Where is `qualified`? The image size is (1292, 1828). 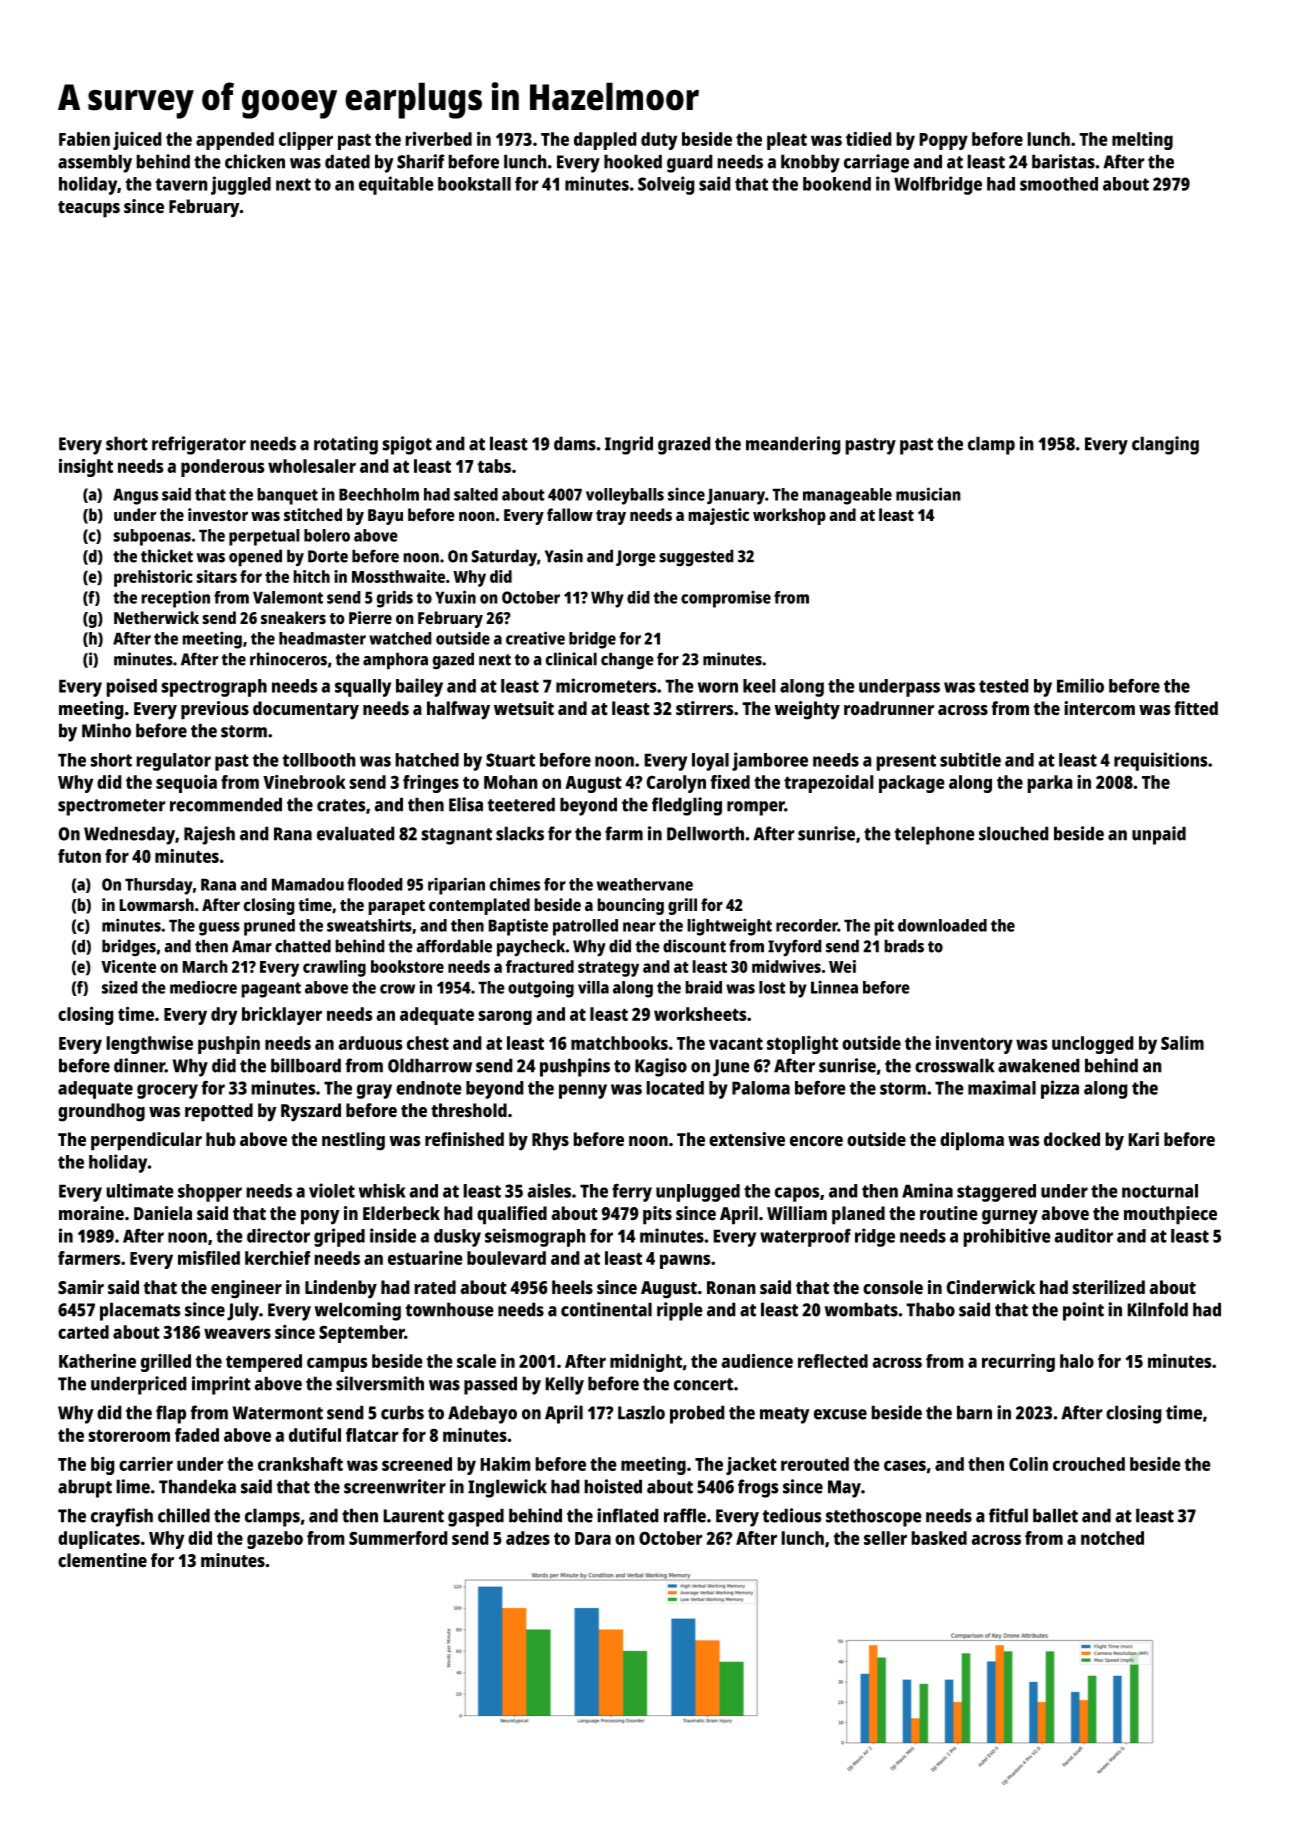
qualified is located at coordinates (512, 1215).
